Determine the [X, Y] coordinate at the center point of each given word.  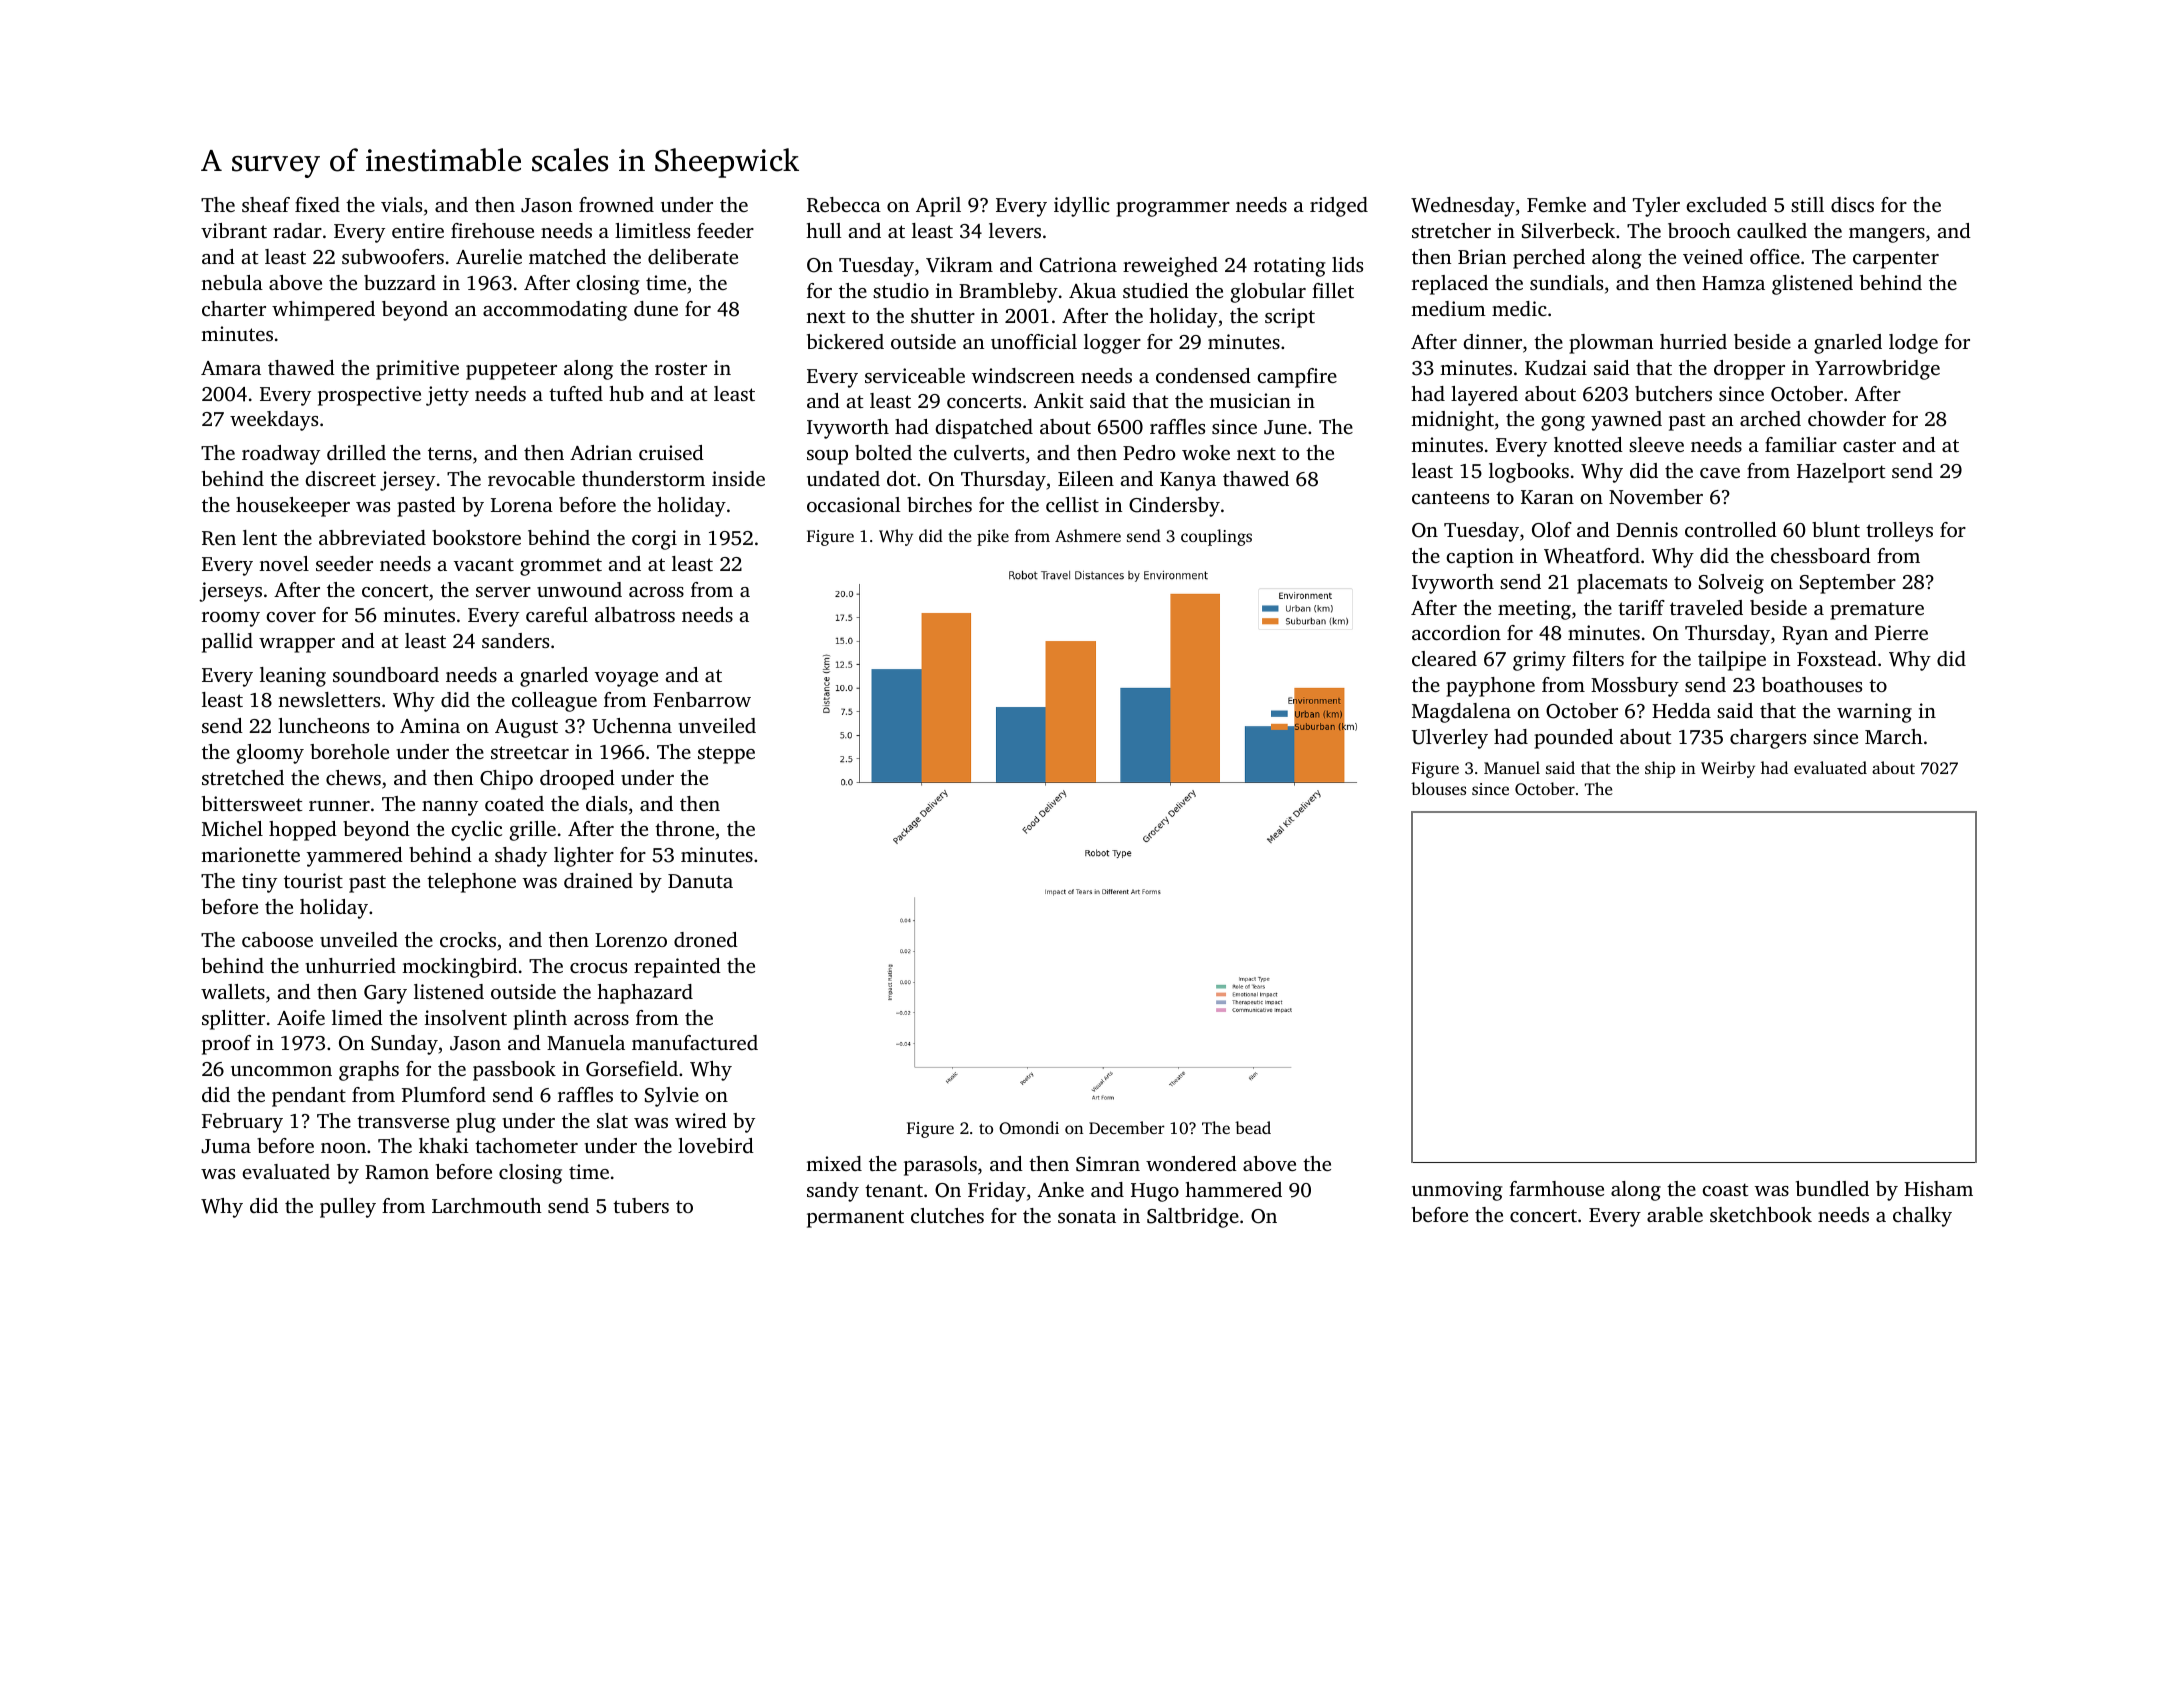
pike [993, 537]
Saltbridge [1193, 1218]
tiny [259, 883]
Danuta [700, 881]
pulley [348, 1208]
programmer [1173, 209]
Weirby [1728, 769]
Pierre [1901, 632]
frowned [616, 204]
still [1807, 204]
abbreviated [372, 537]
